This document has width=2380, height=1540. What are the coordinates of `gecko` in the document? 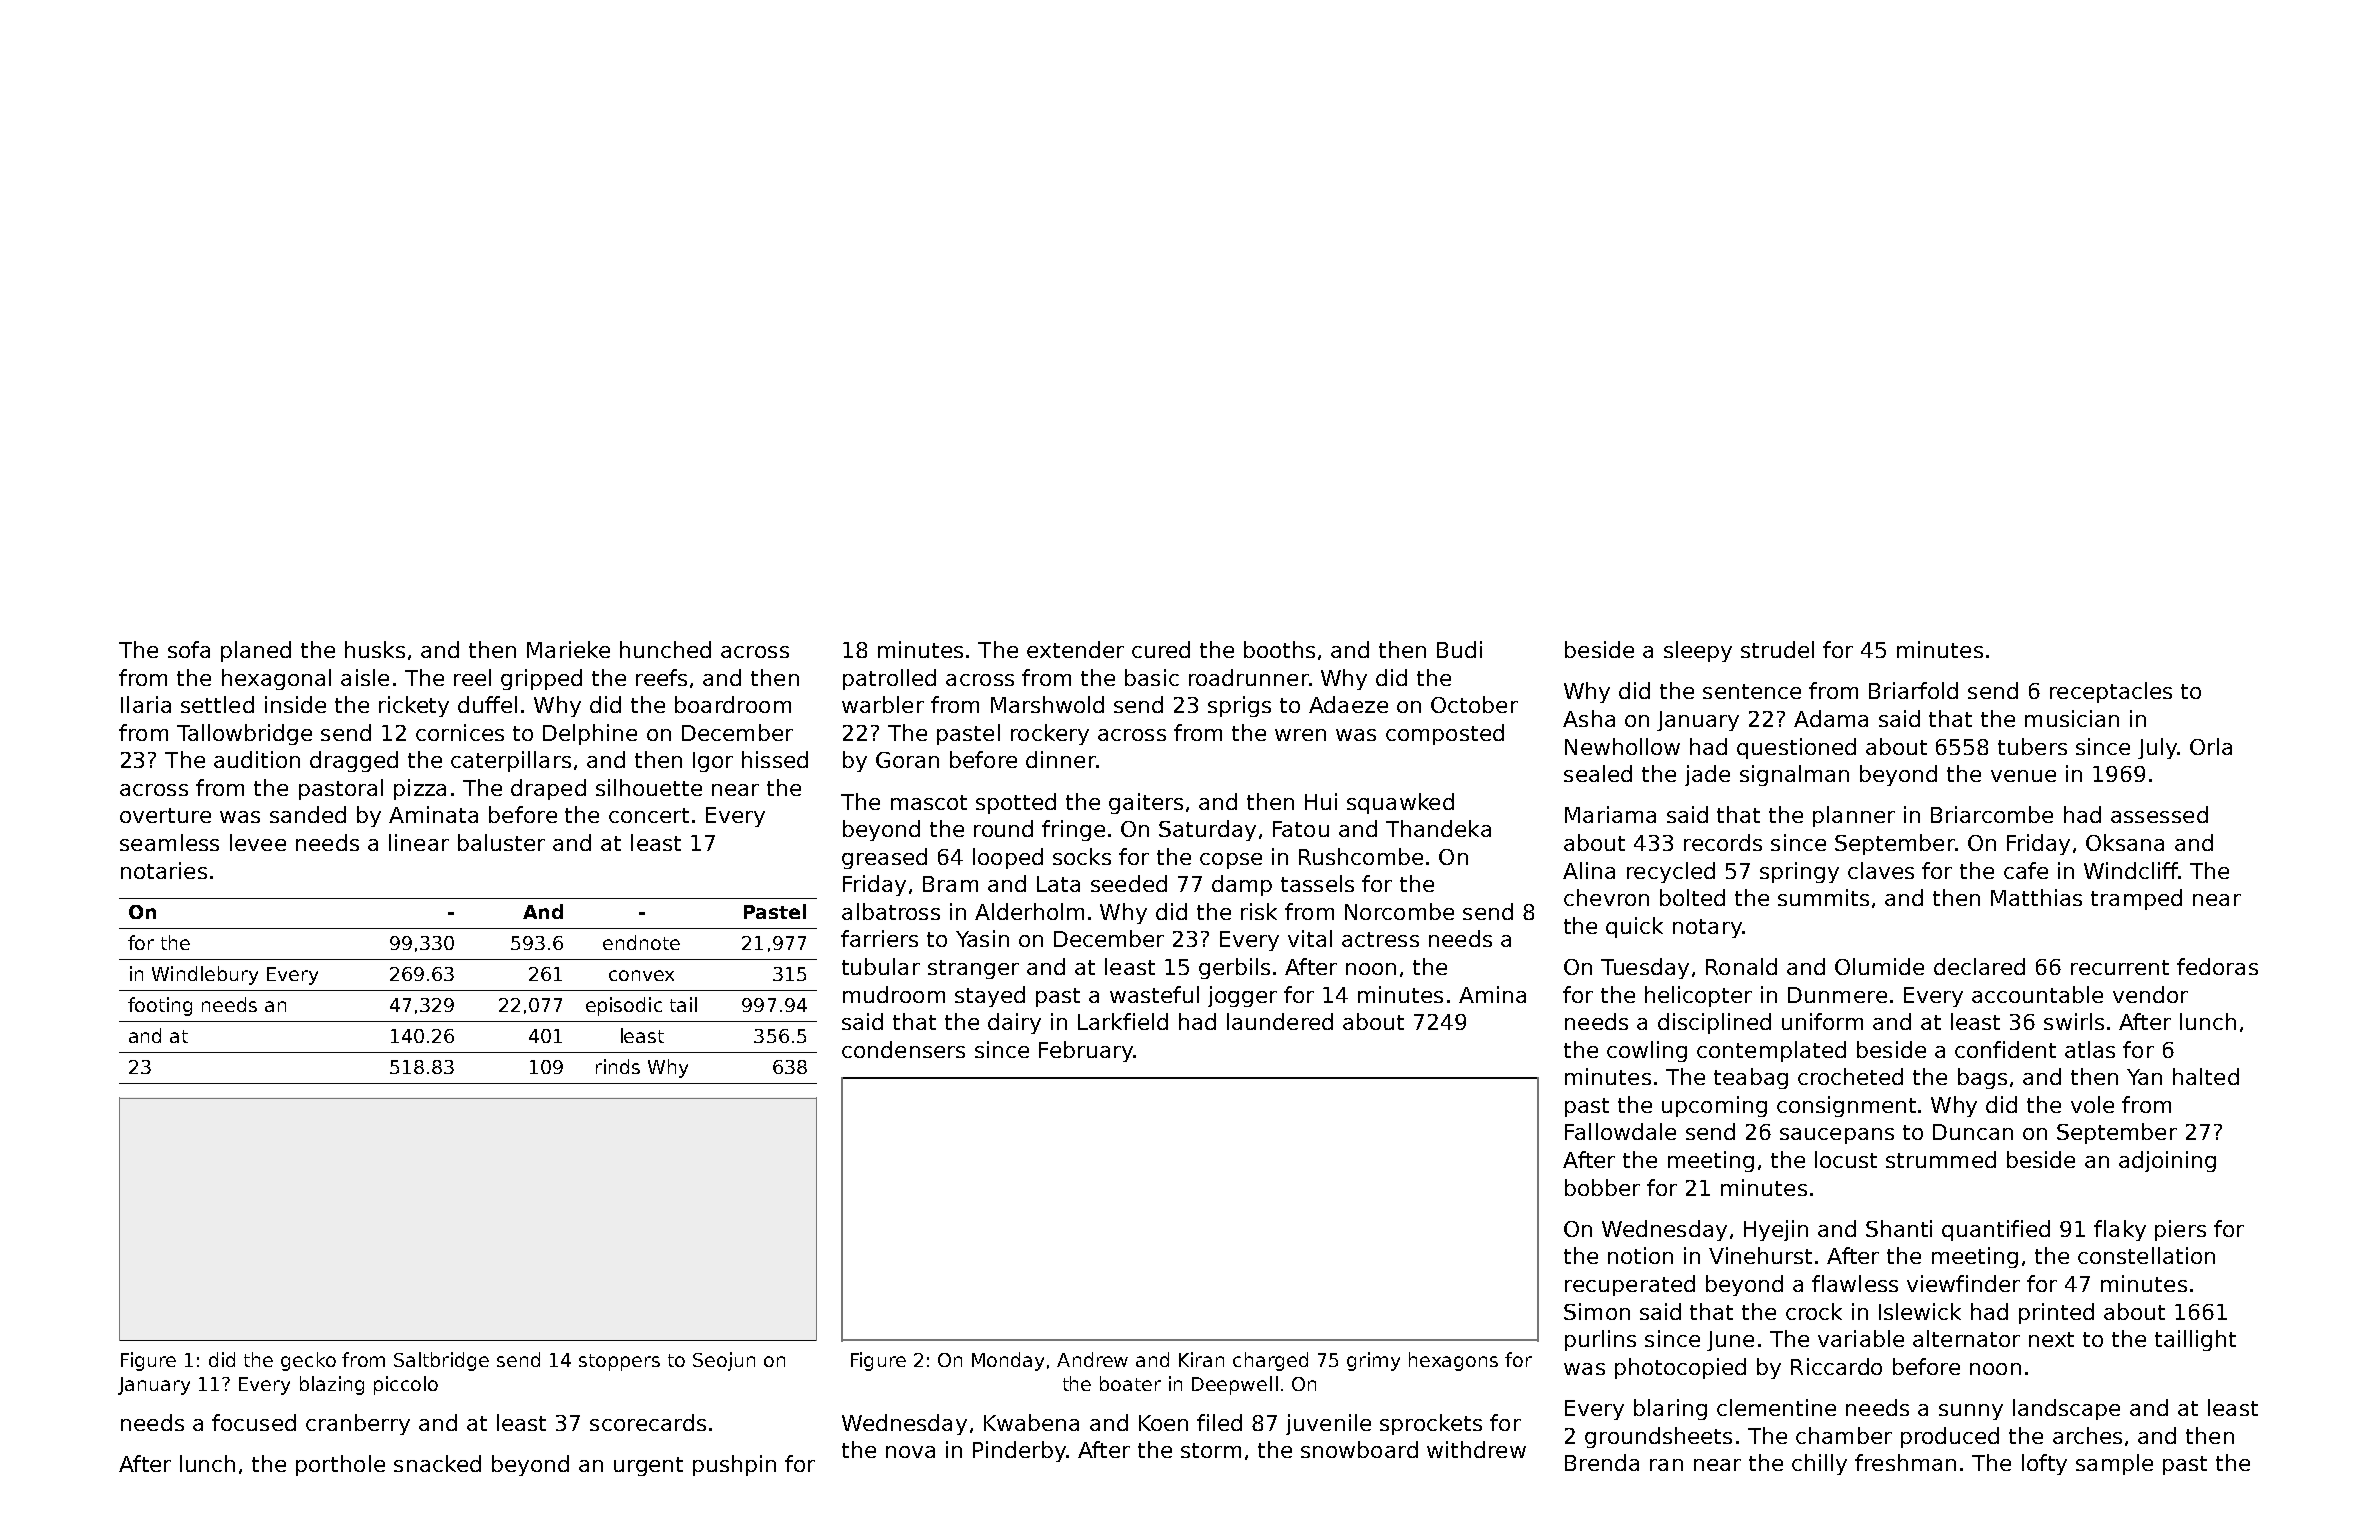 It's located at (308, 1361).
